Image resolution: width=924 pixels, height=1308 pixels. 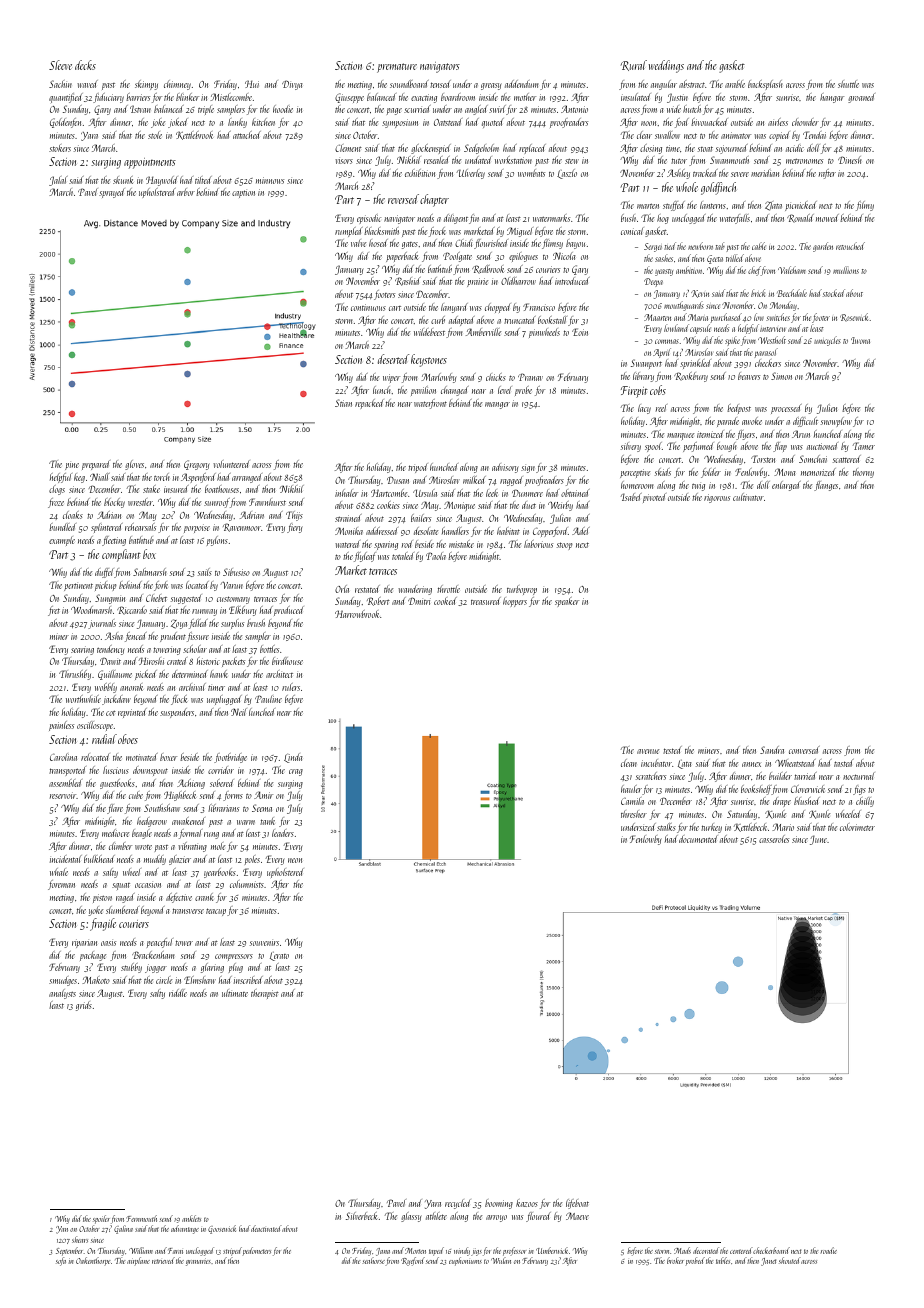 I want to click on rigorous, so click(x=717, y=498).
